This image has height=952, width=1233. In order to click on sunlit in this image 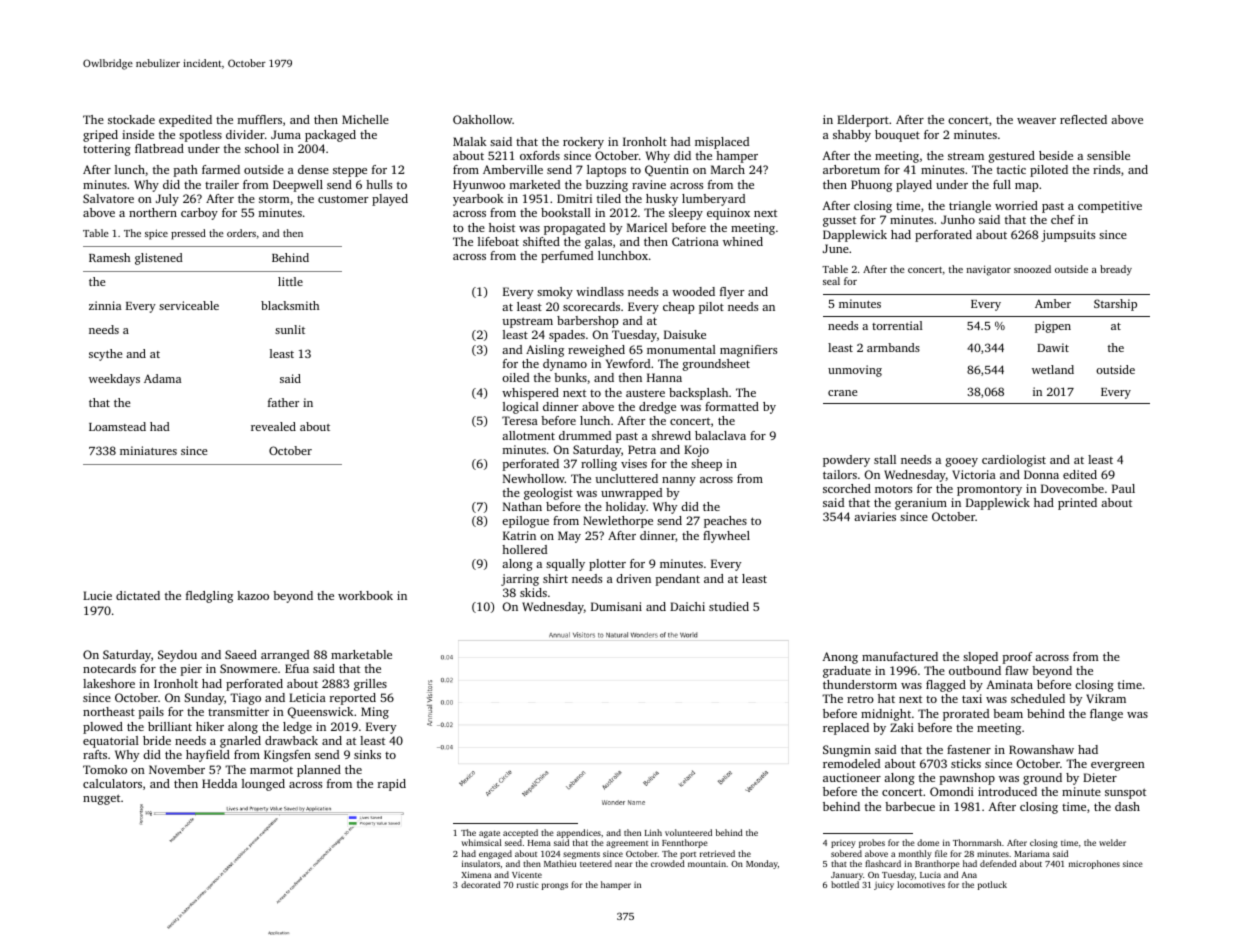, I will do `click(290, 329)`.
